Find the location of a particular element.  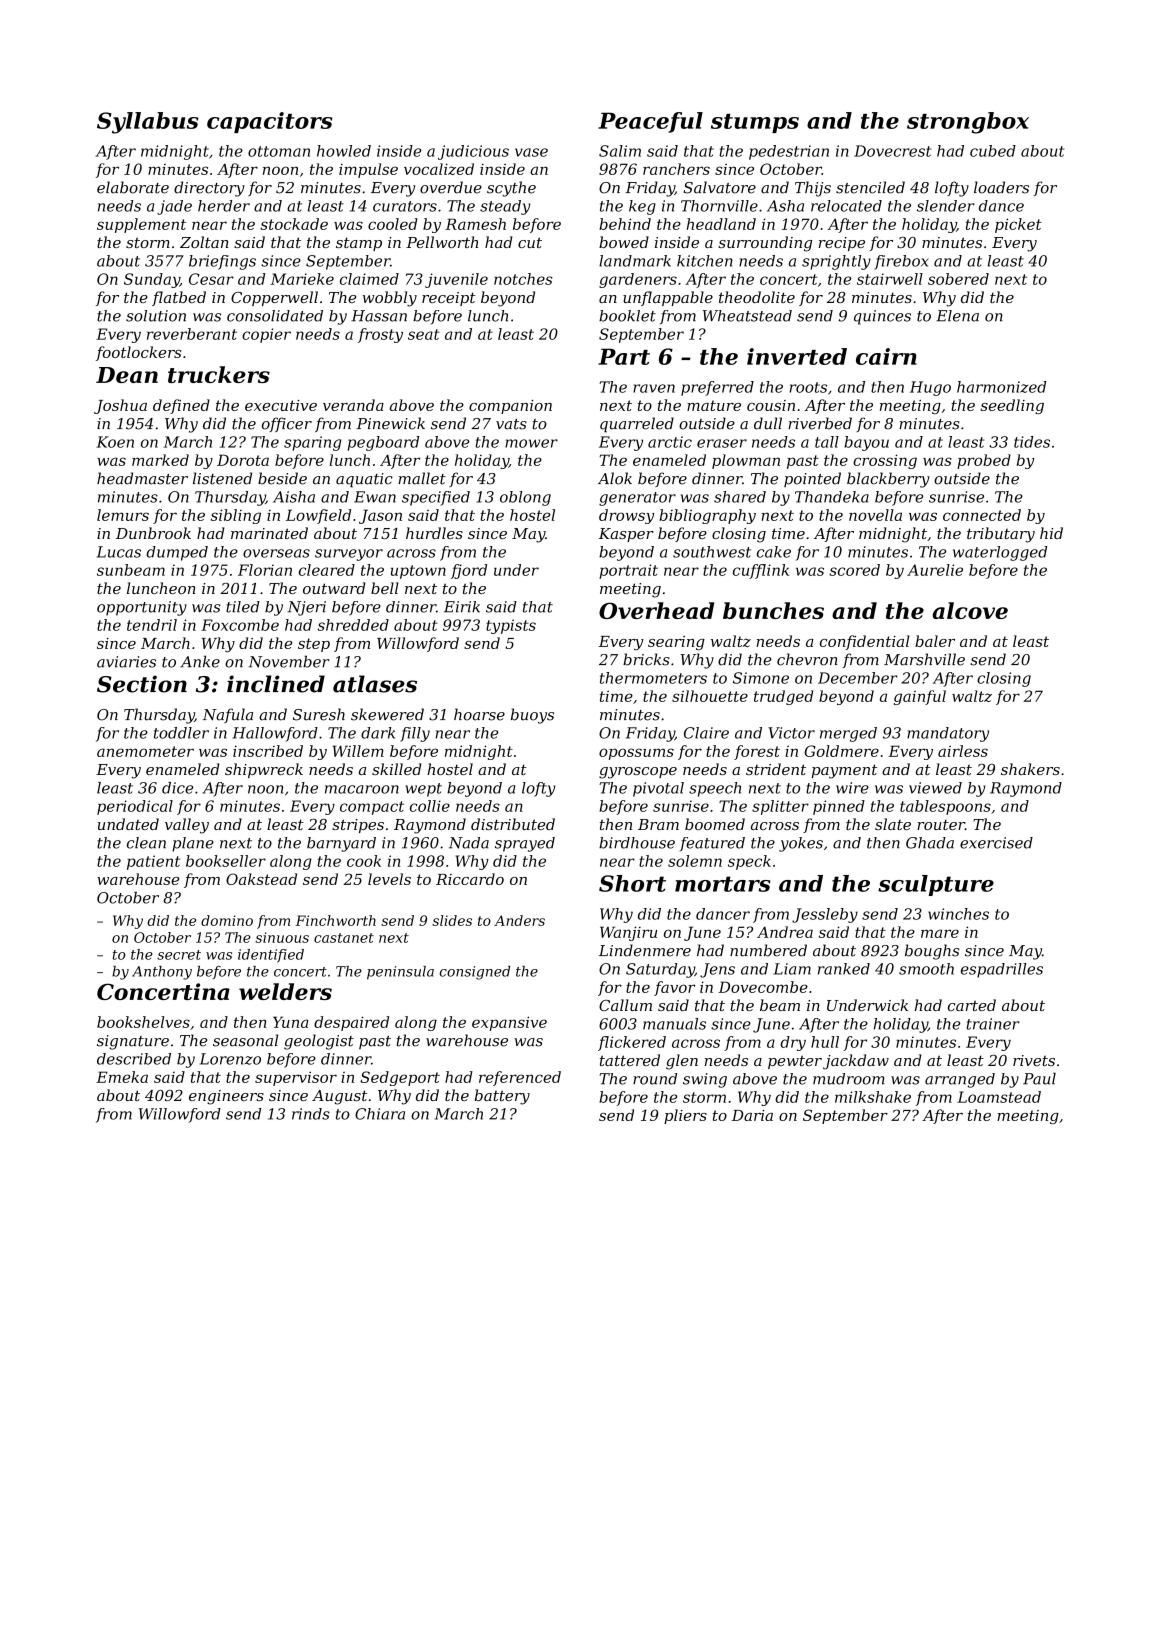

supervisor is located at coordinates (296, 1078).
